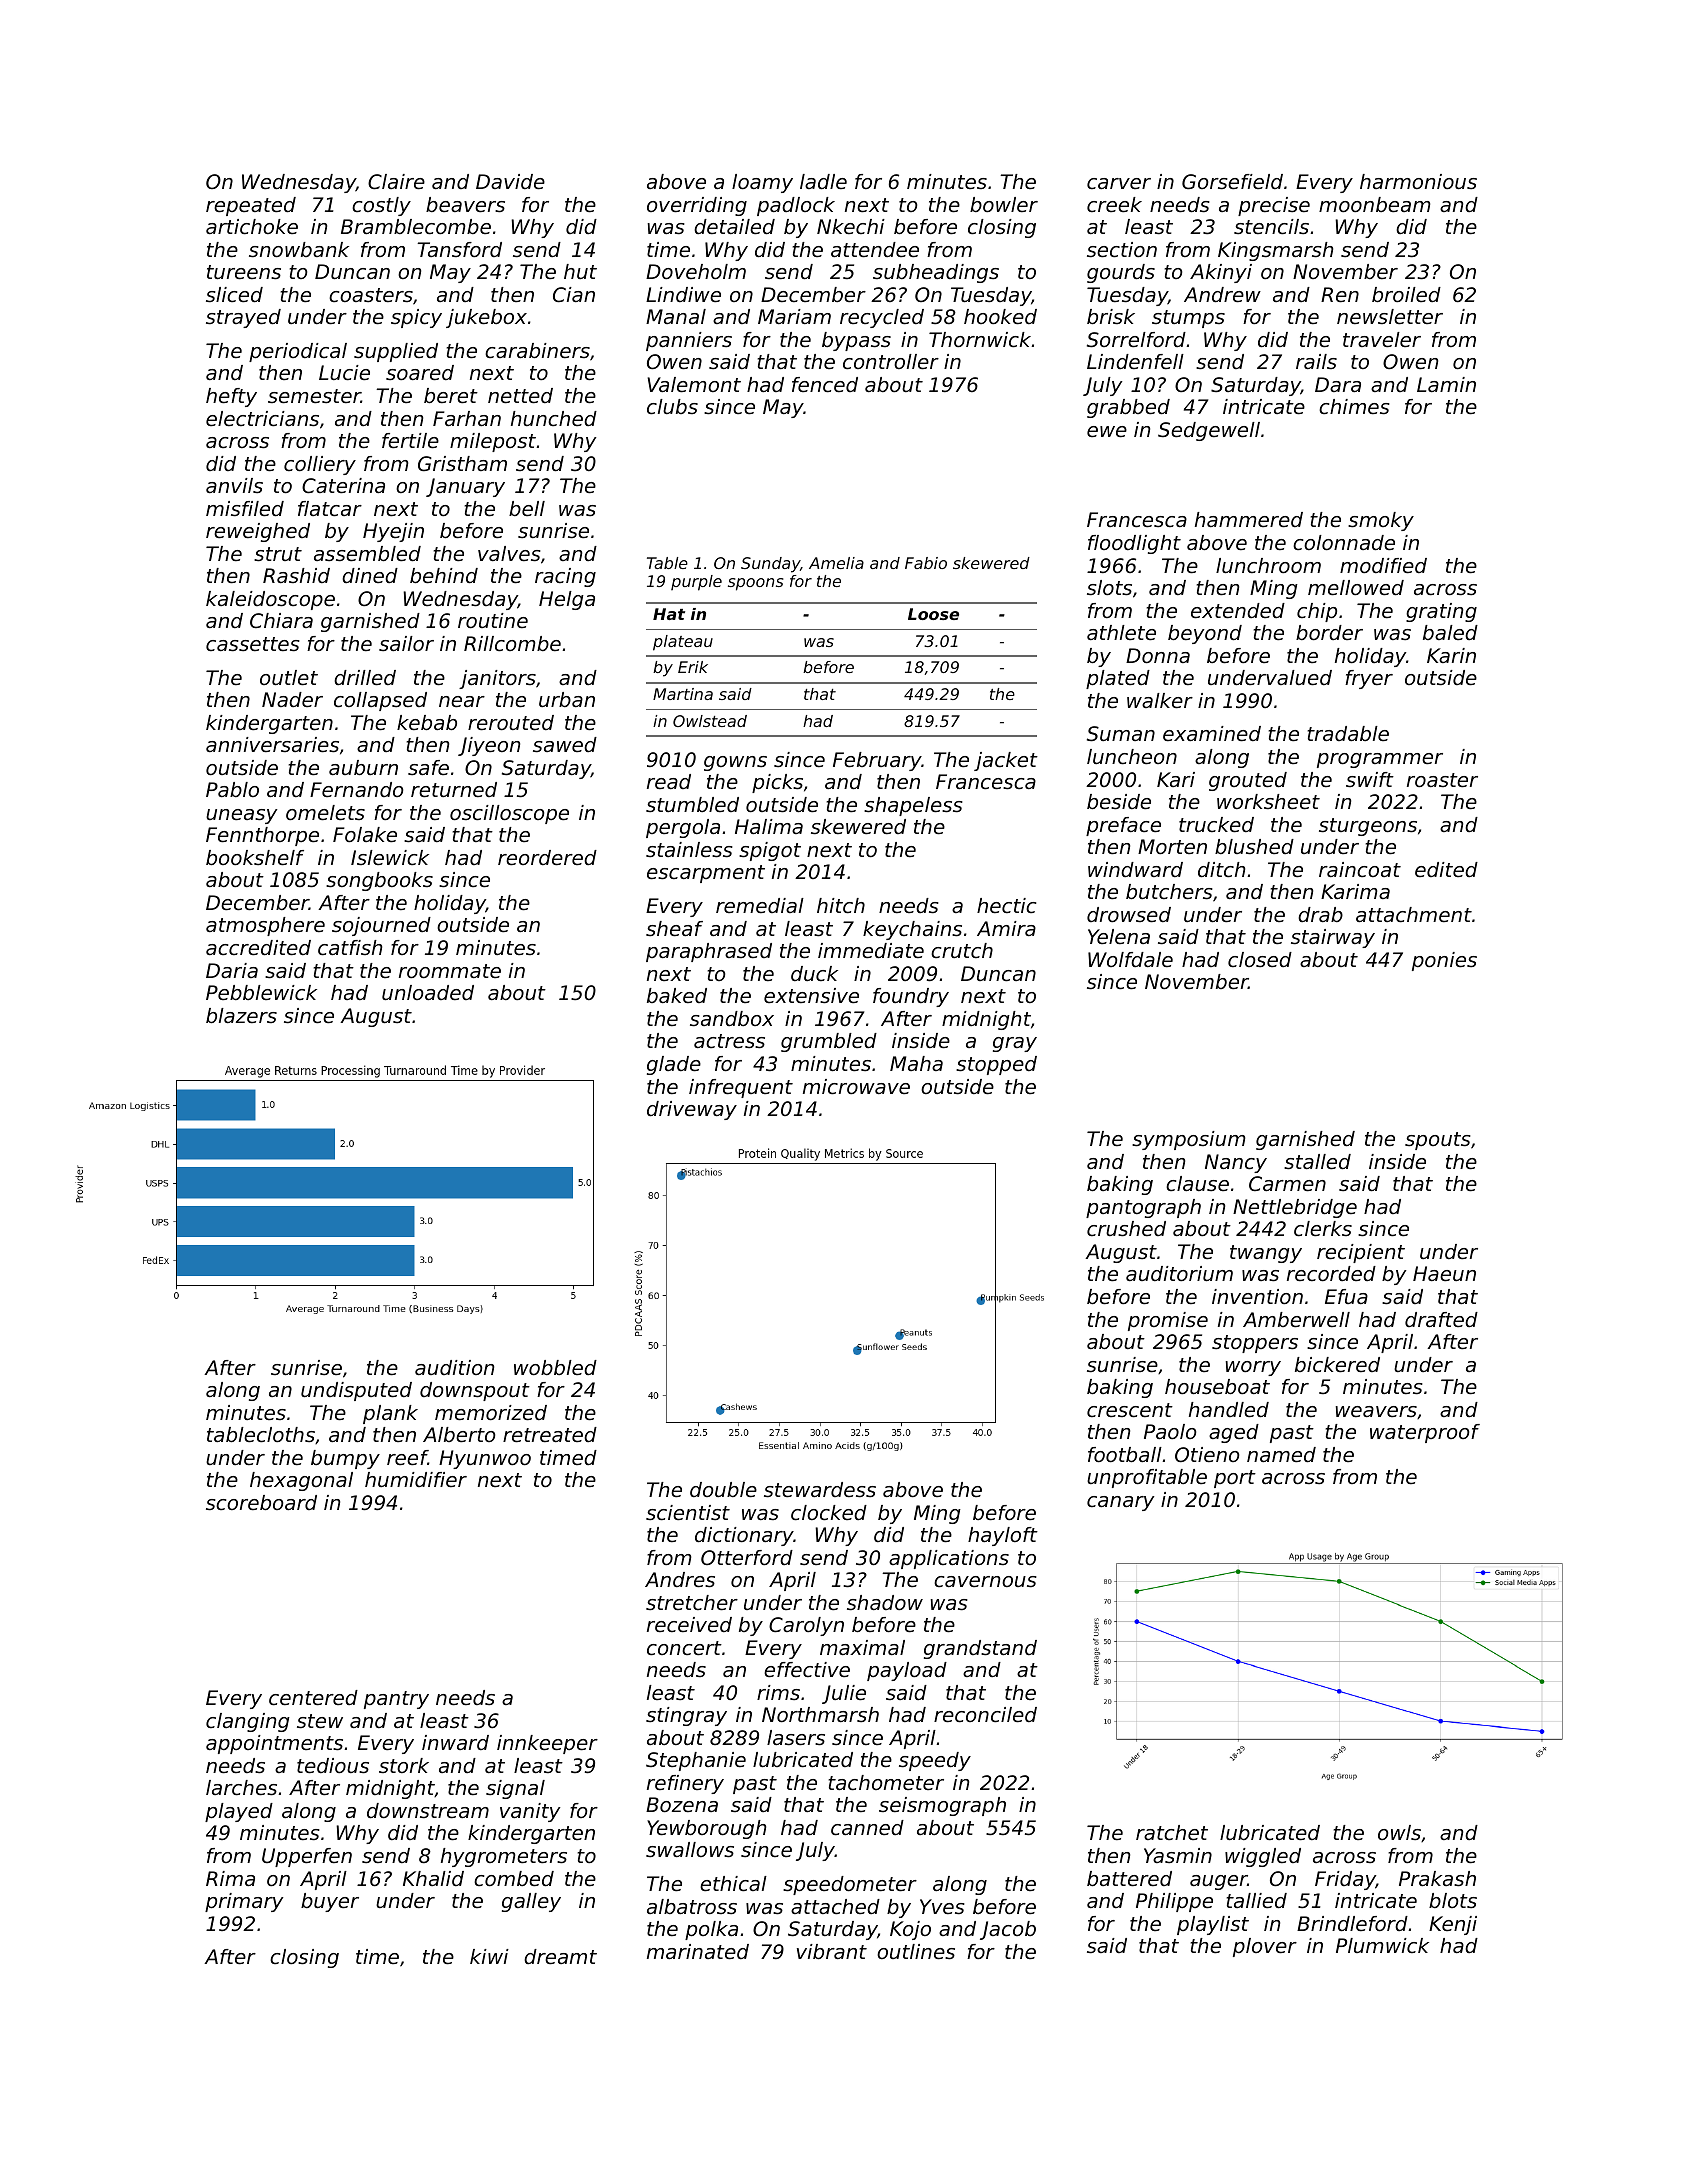 The image size is (1683, 2178). I want to click on kiwi, so click(489, 1956).
